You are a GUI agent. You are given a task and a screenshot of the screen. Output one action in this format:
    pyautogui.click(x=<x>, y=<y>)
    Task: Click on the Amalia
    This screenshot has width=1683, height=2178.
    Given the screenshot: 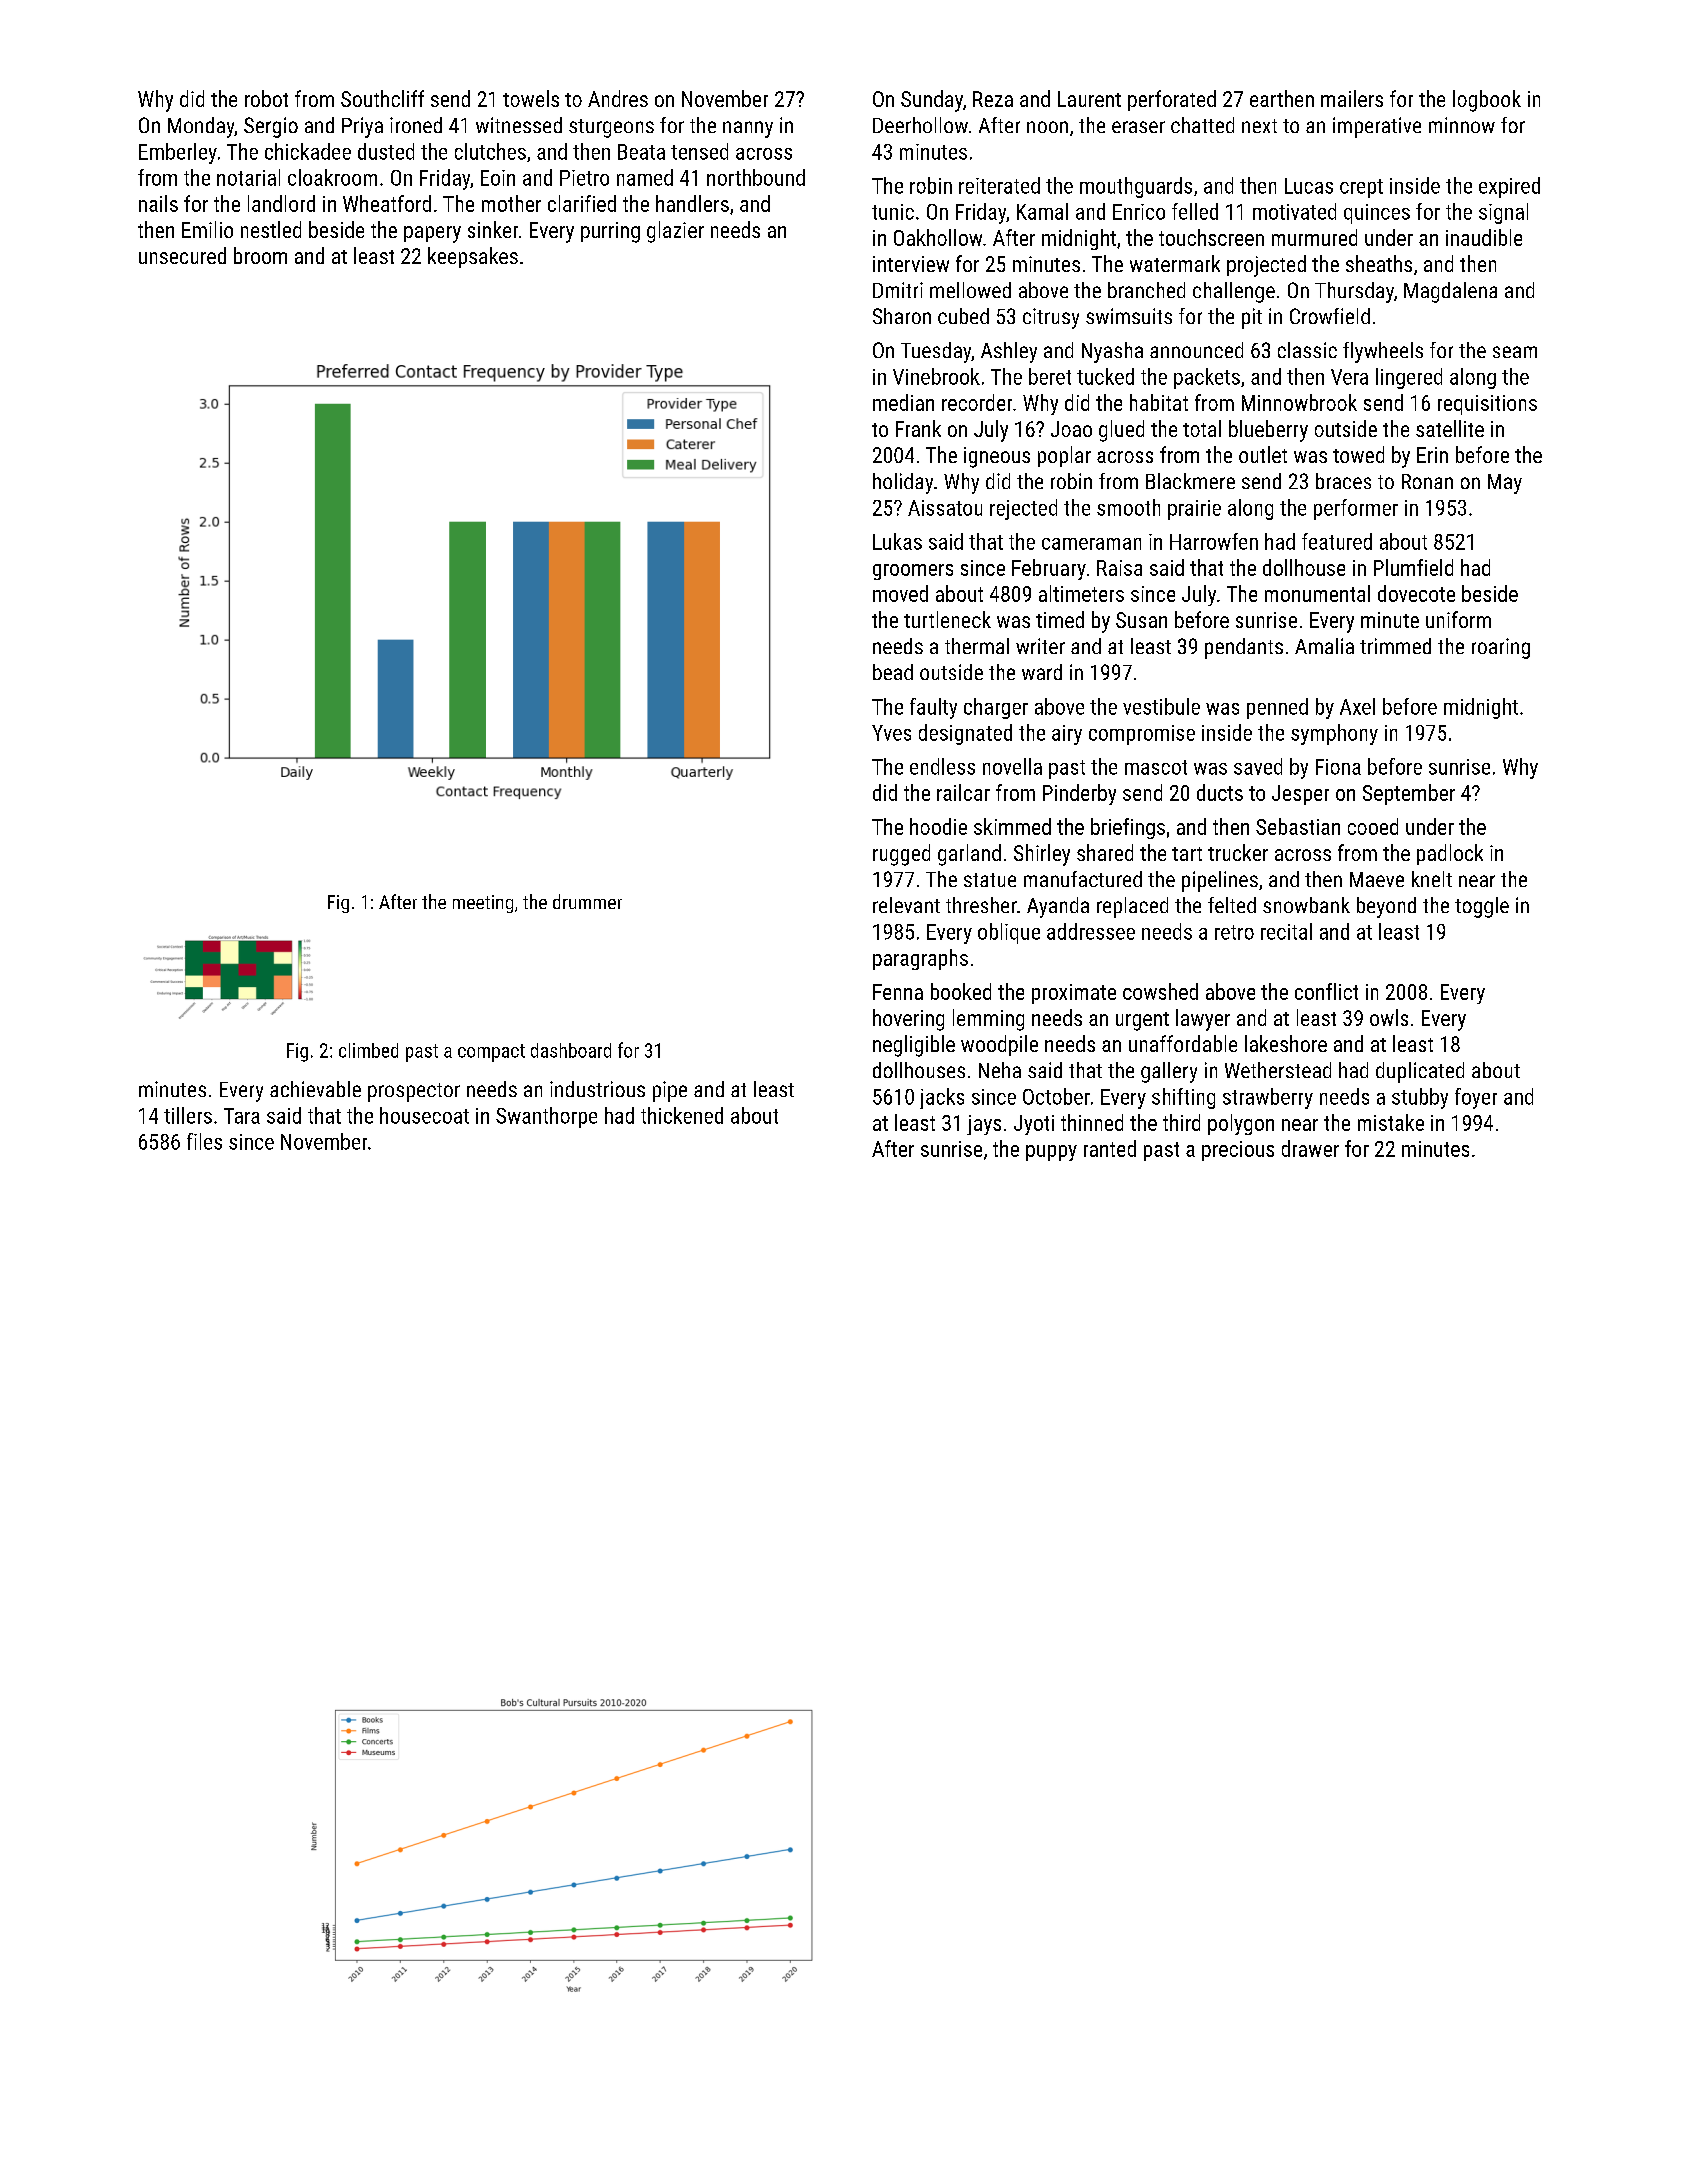 What is the action you would take?
    pyautogui.click(x=1324, y=646)
